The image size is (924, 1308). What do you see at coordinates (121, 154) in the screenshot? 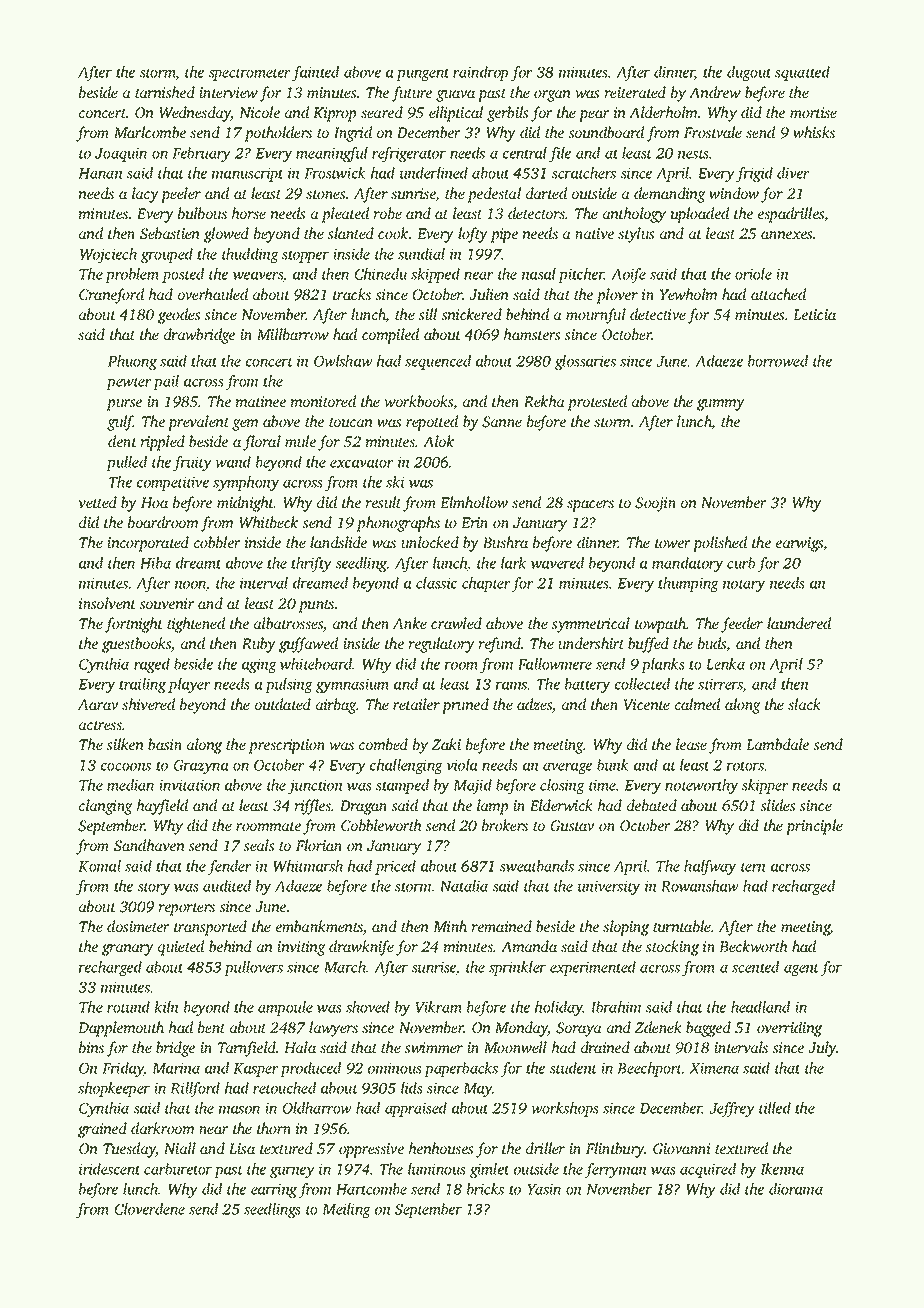
I see `Joaquin` at bounding box center [121, 154].
